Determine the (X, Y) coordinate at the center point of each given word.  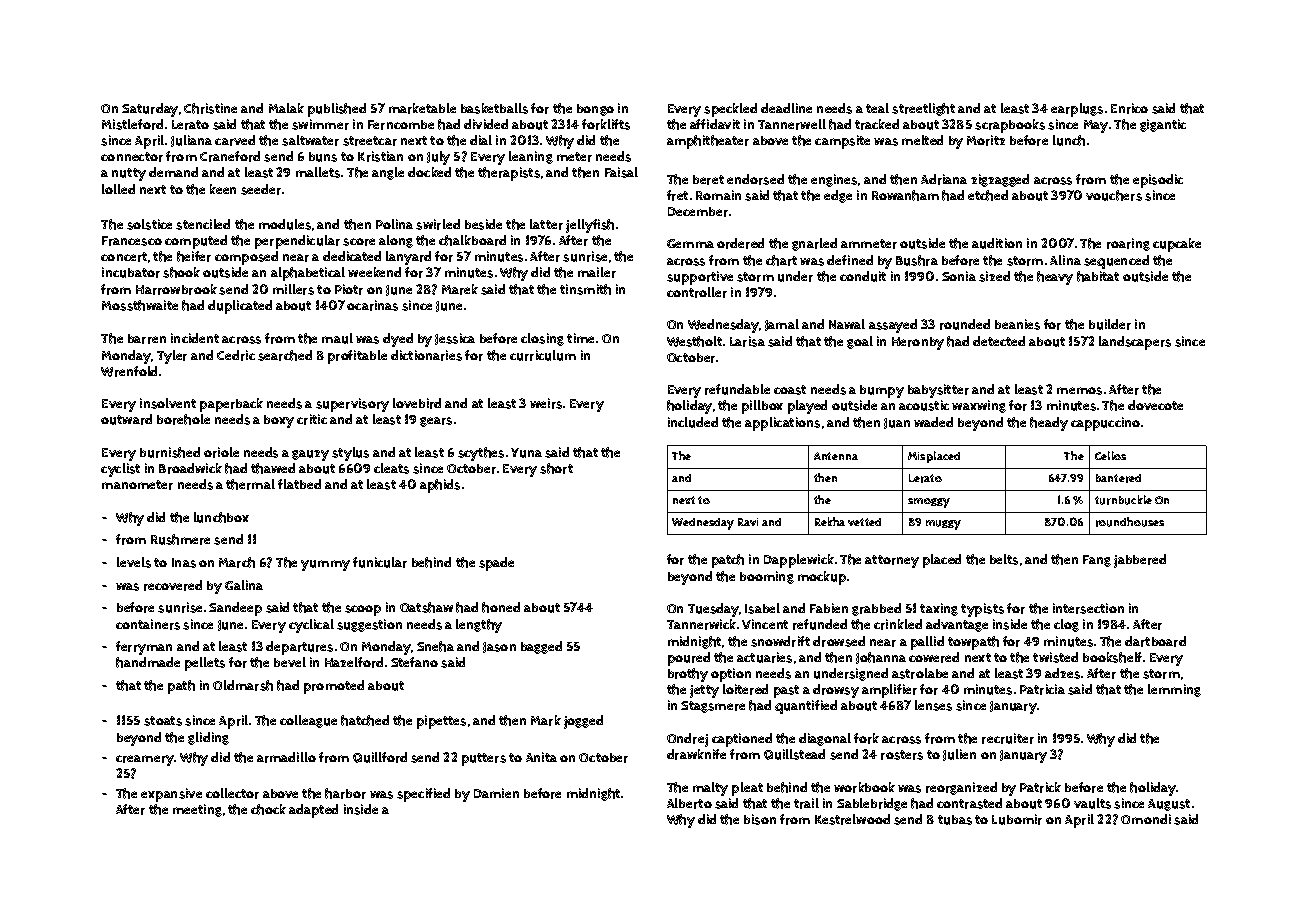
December (698, 212)
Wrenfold (129, 371)
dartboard (1155, 641)
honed (501, 607)
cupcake (1177, 245)
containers (148, 624)
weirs (546, 403)
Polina (394, 224)
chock (268, 809)
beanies (1017, 324)
